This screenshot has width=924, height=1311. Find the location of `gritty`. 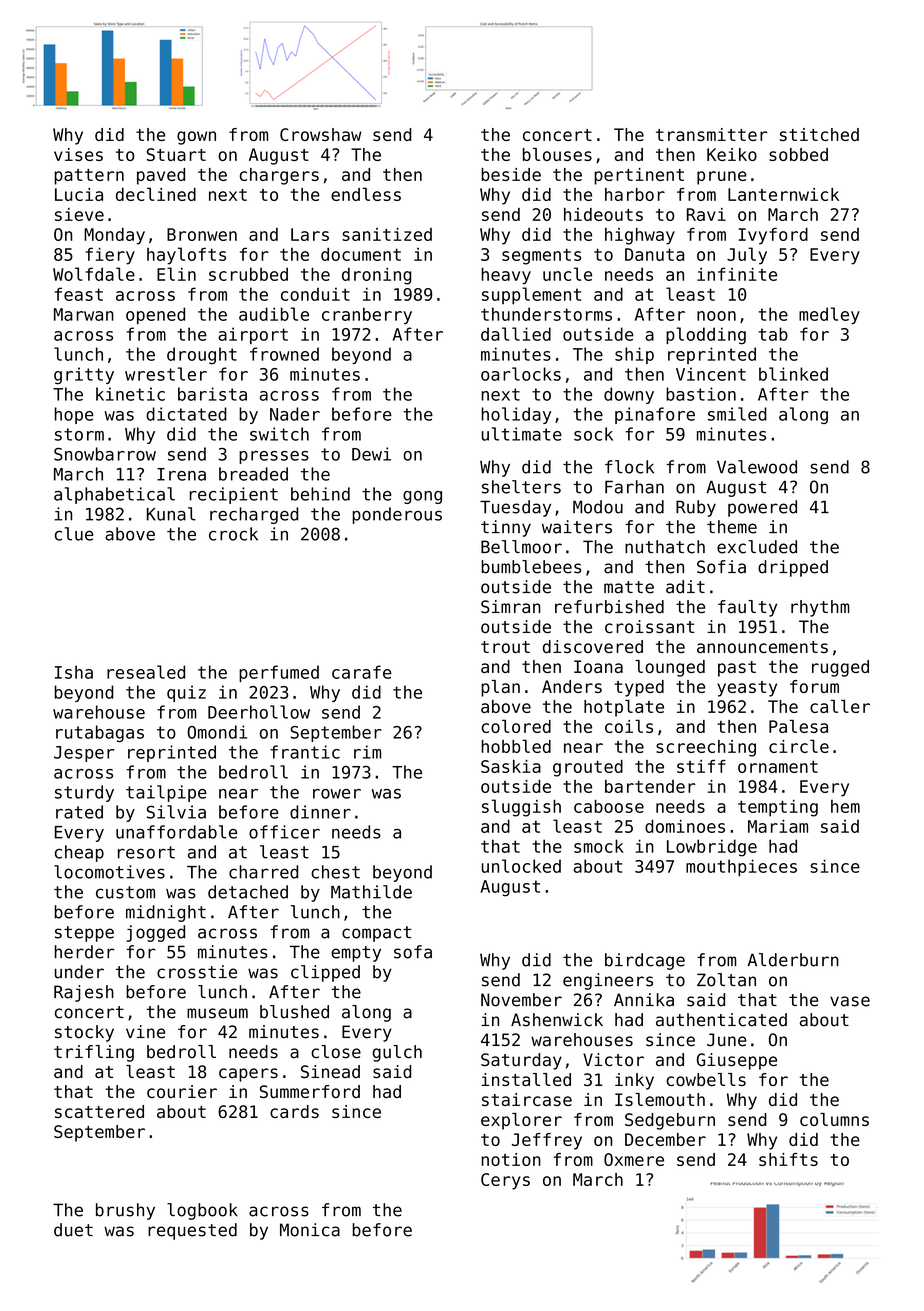

gritty is located at coordinates (84, 375).
